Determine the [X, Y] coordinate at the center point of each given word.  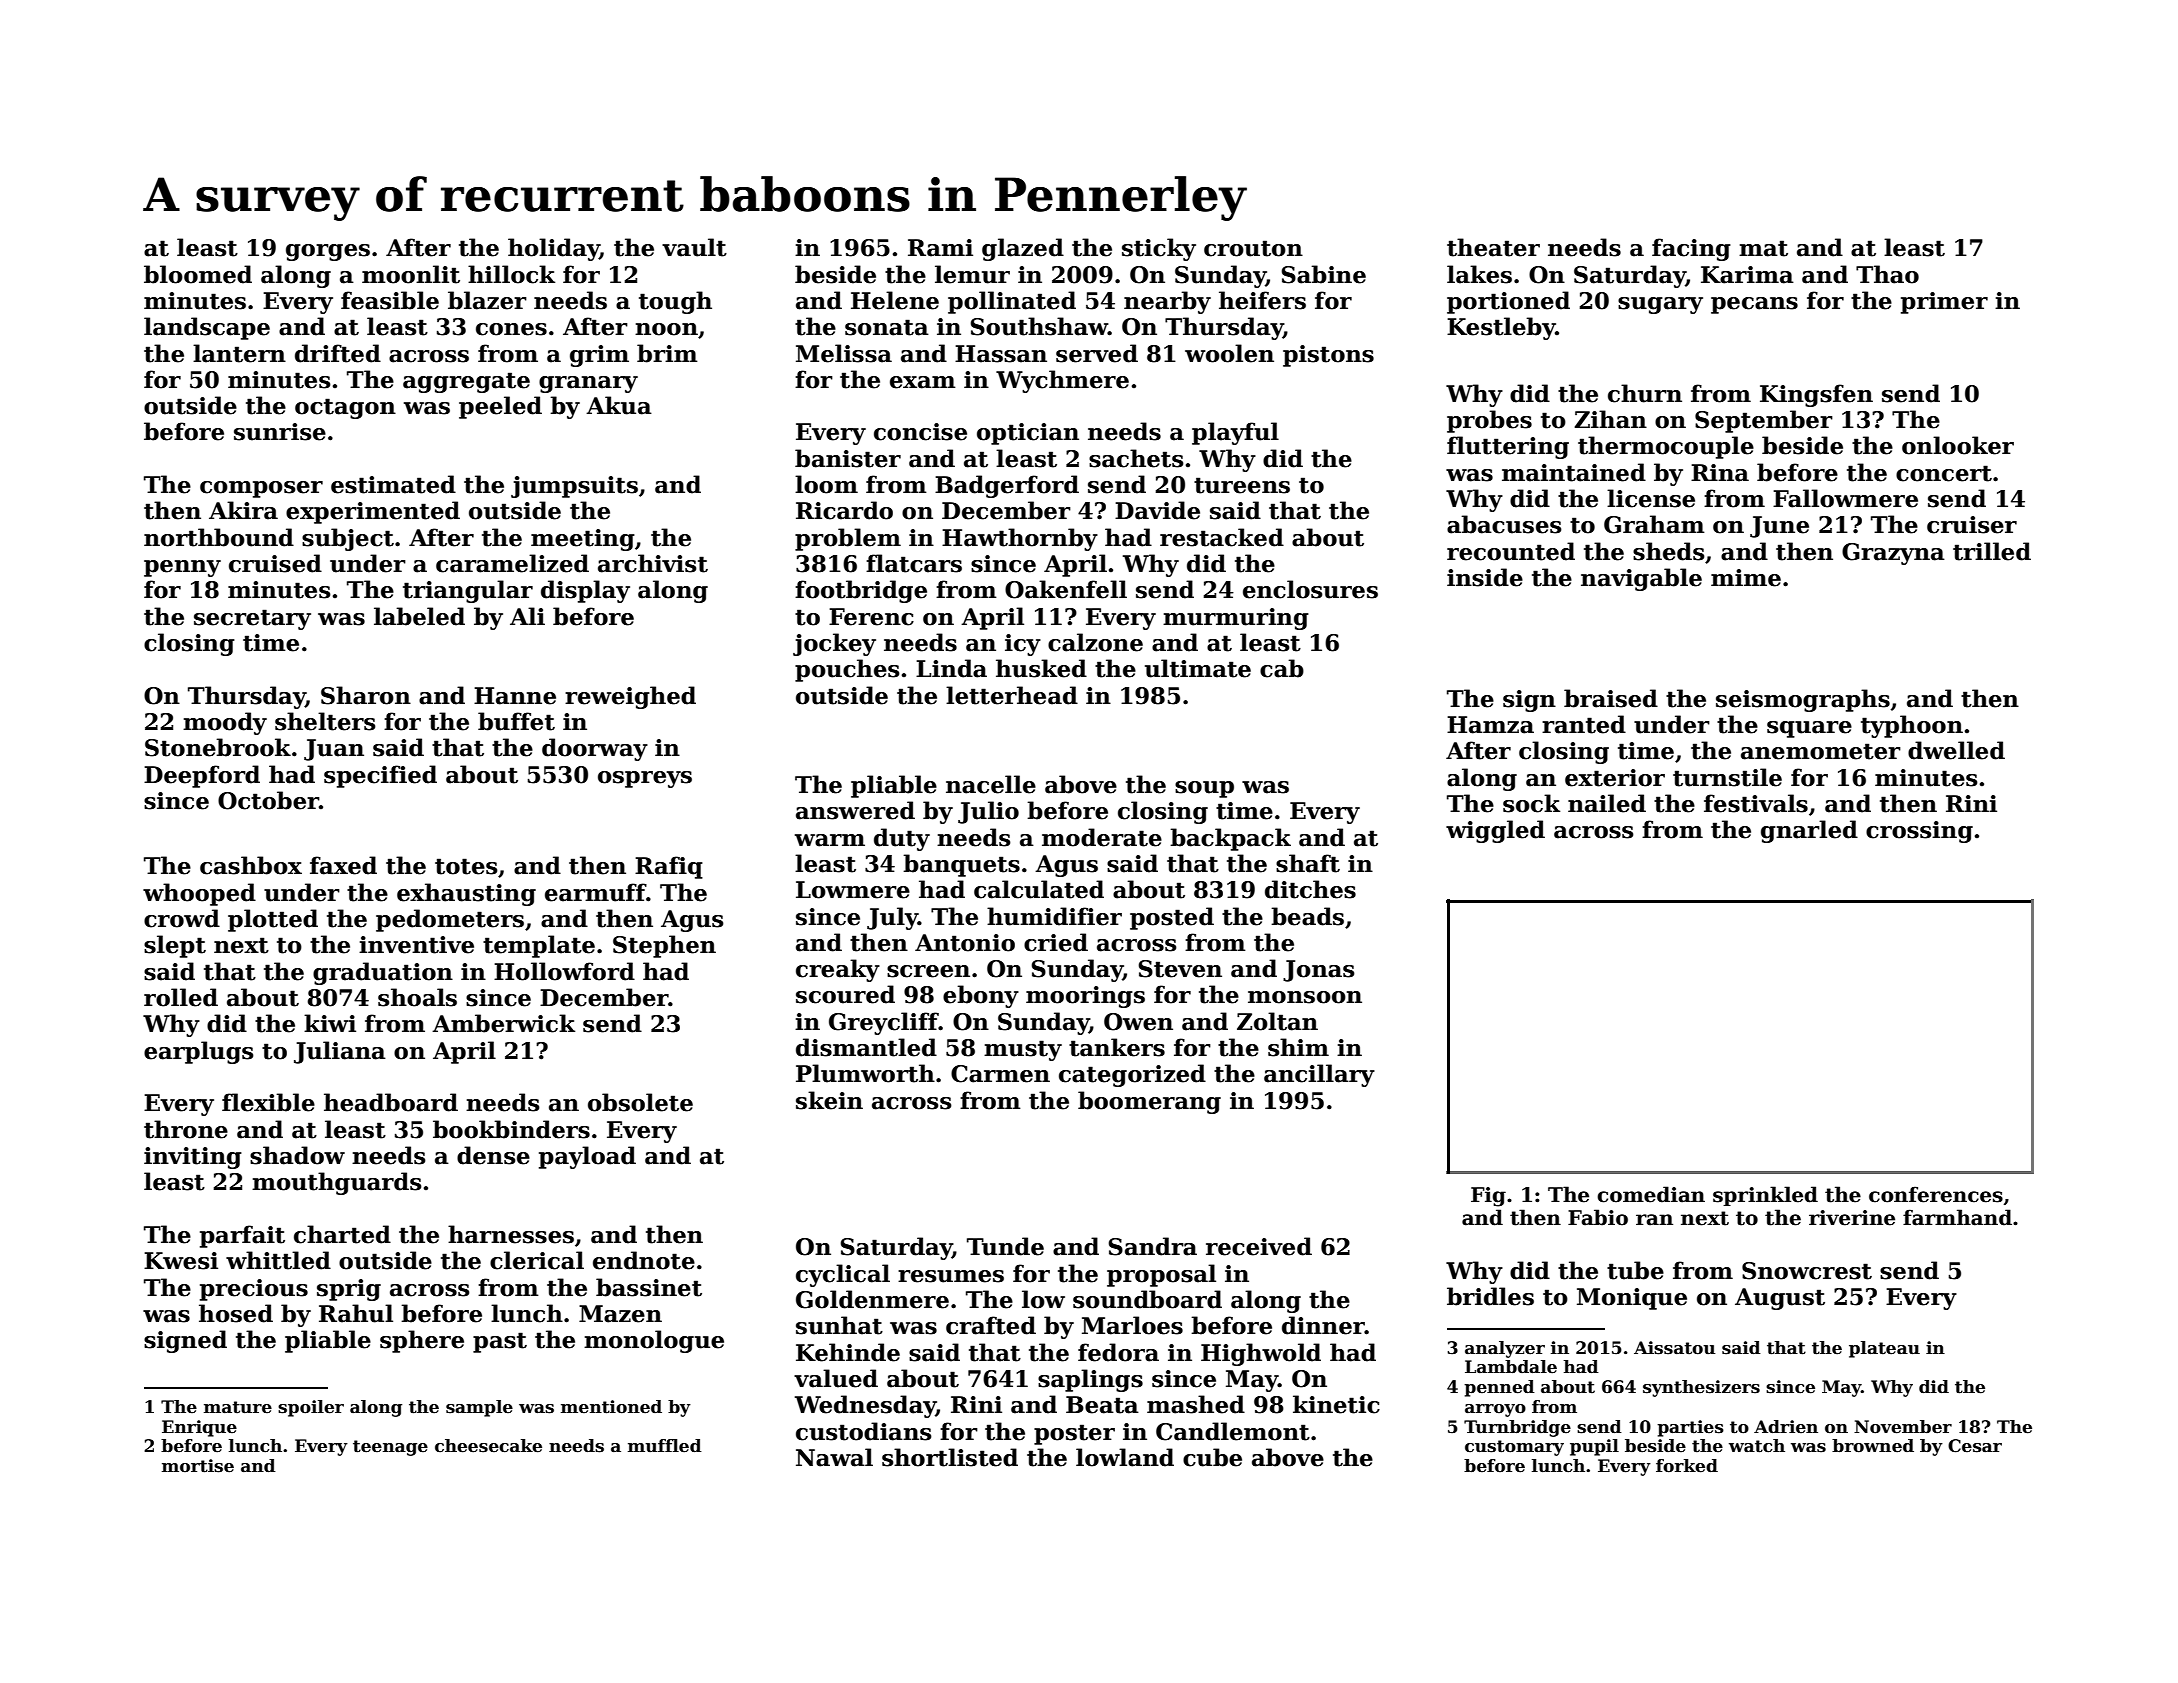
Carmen [1000, 1074]
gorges [328, 252]
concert [1944, 473]
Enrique [199, 1428]
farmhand [1957, 1217]
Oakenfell [1066, 589]
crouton [1253, 248]
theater [1493, 247]
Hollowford [564, 971]
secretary [252, 619]
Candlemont [1233, 1431]
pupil [1594, 1447]
